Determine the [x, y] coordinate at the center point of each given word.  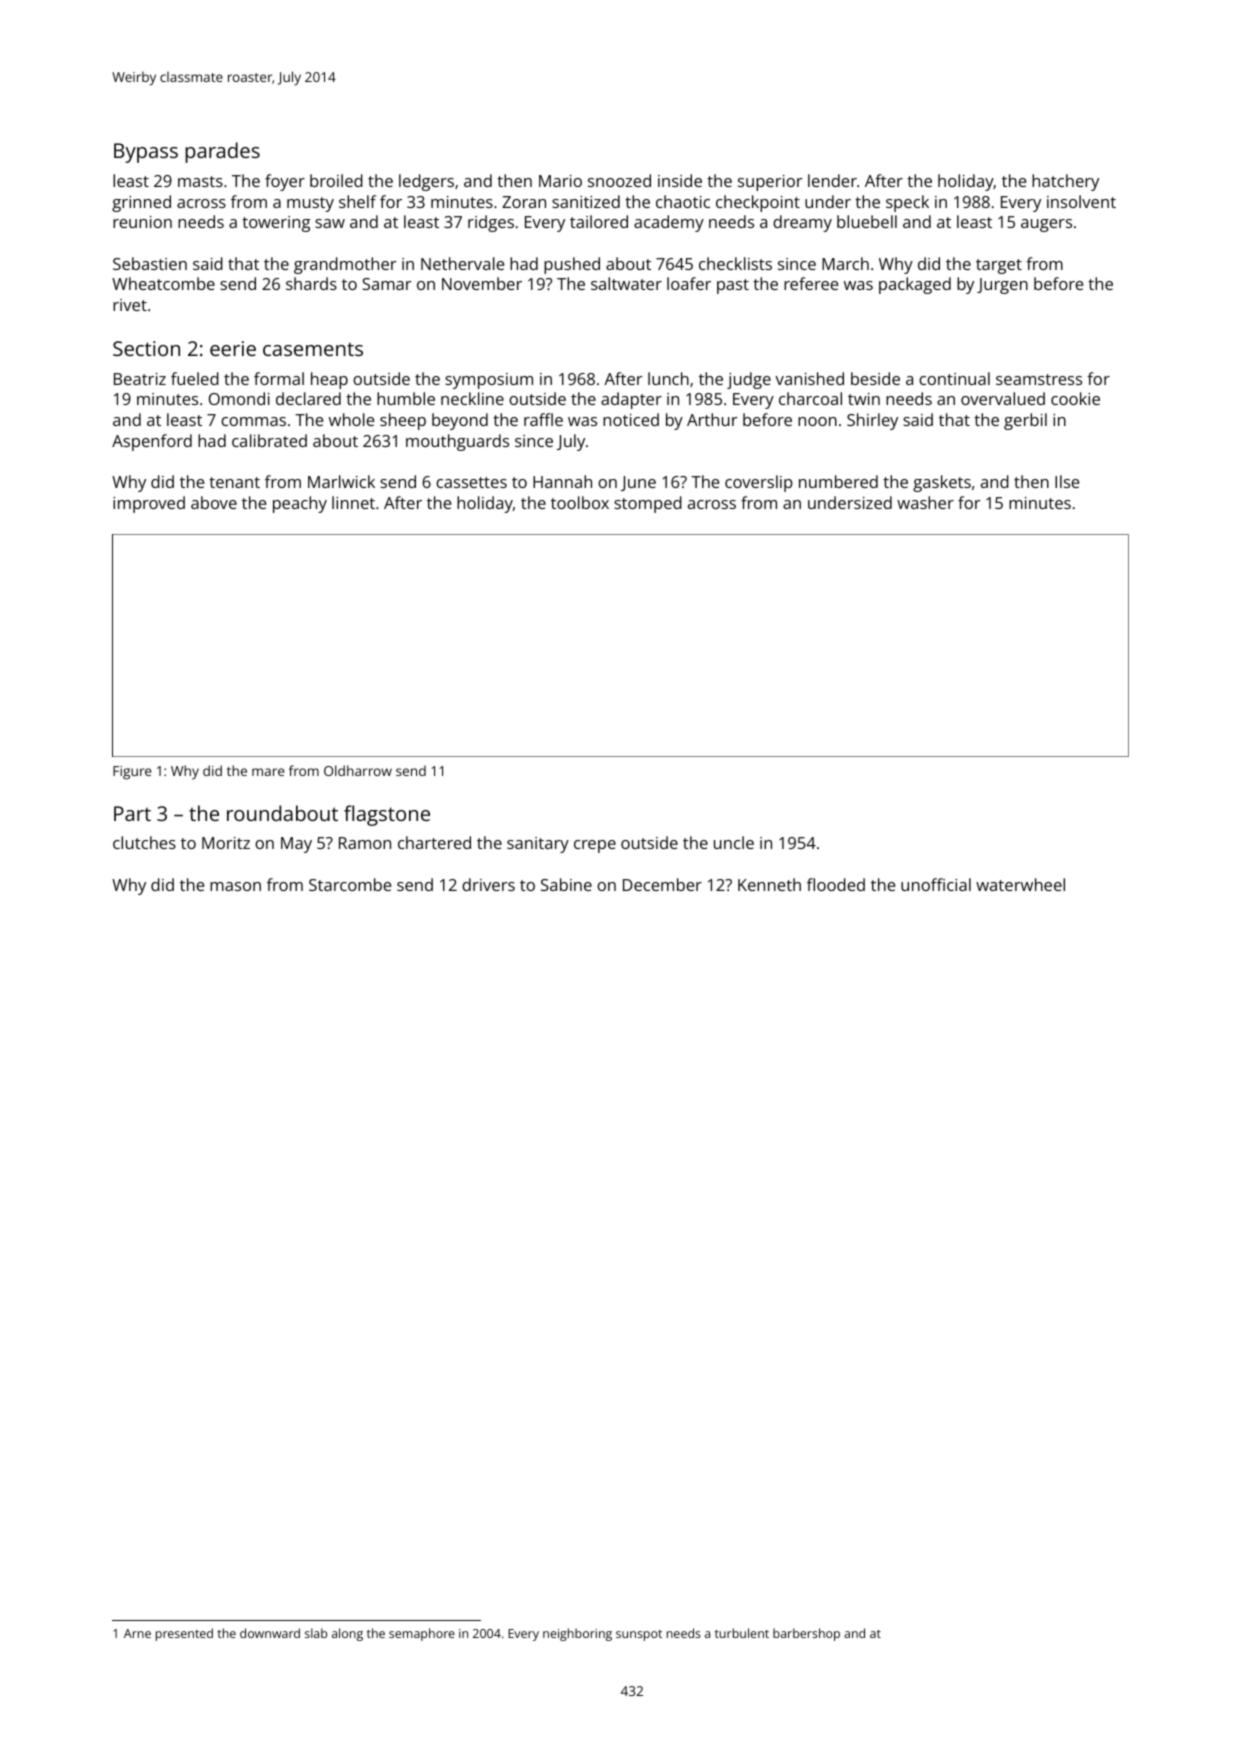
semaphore [422, 1634]
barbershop [806, 1634]
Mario [560, 181]
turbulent [742, 1633]
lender [832, 180]
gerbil [1025, 421]
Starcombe [350, 884]
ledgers [426, 182]
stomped [648, 504]
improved [149, 504]
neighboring [577, 1634]
